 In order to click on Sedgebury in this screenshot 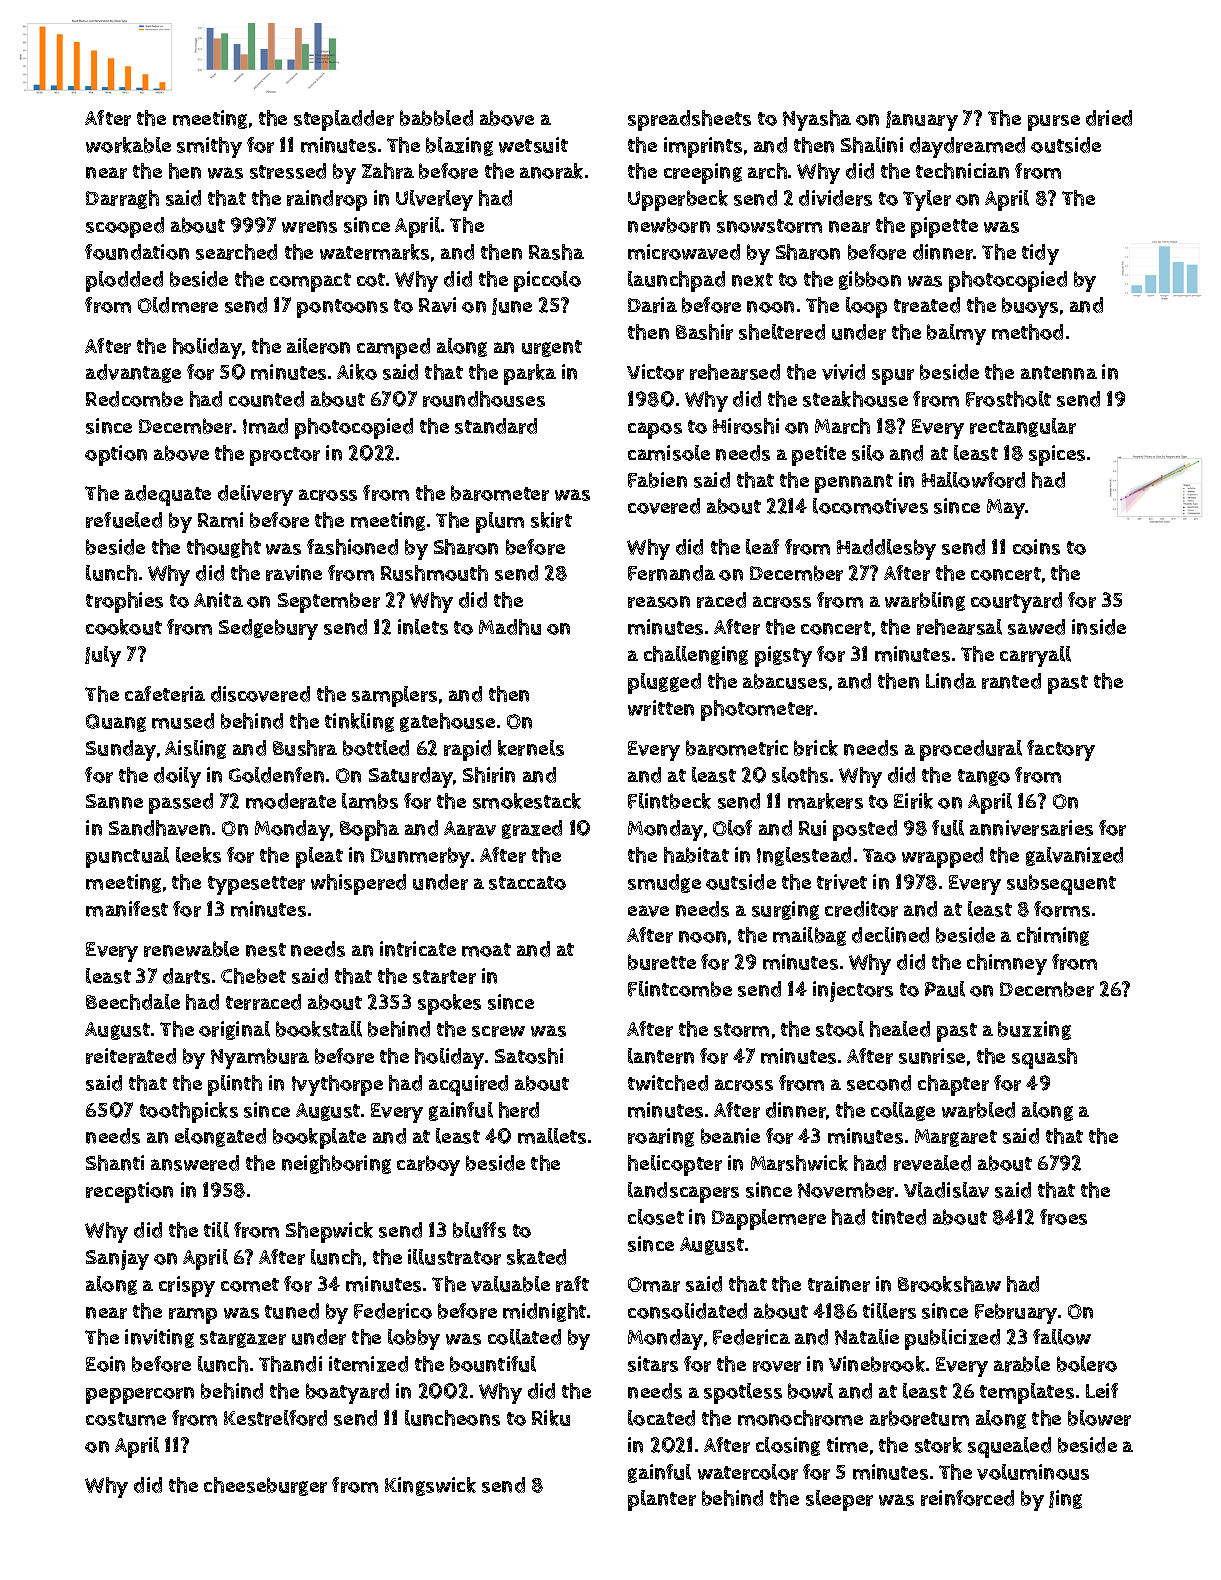, I will do `click(268, 629)`.
